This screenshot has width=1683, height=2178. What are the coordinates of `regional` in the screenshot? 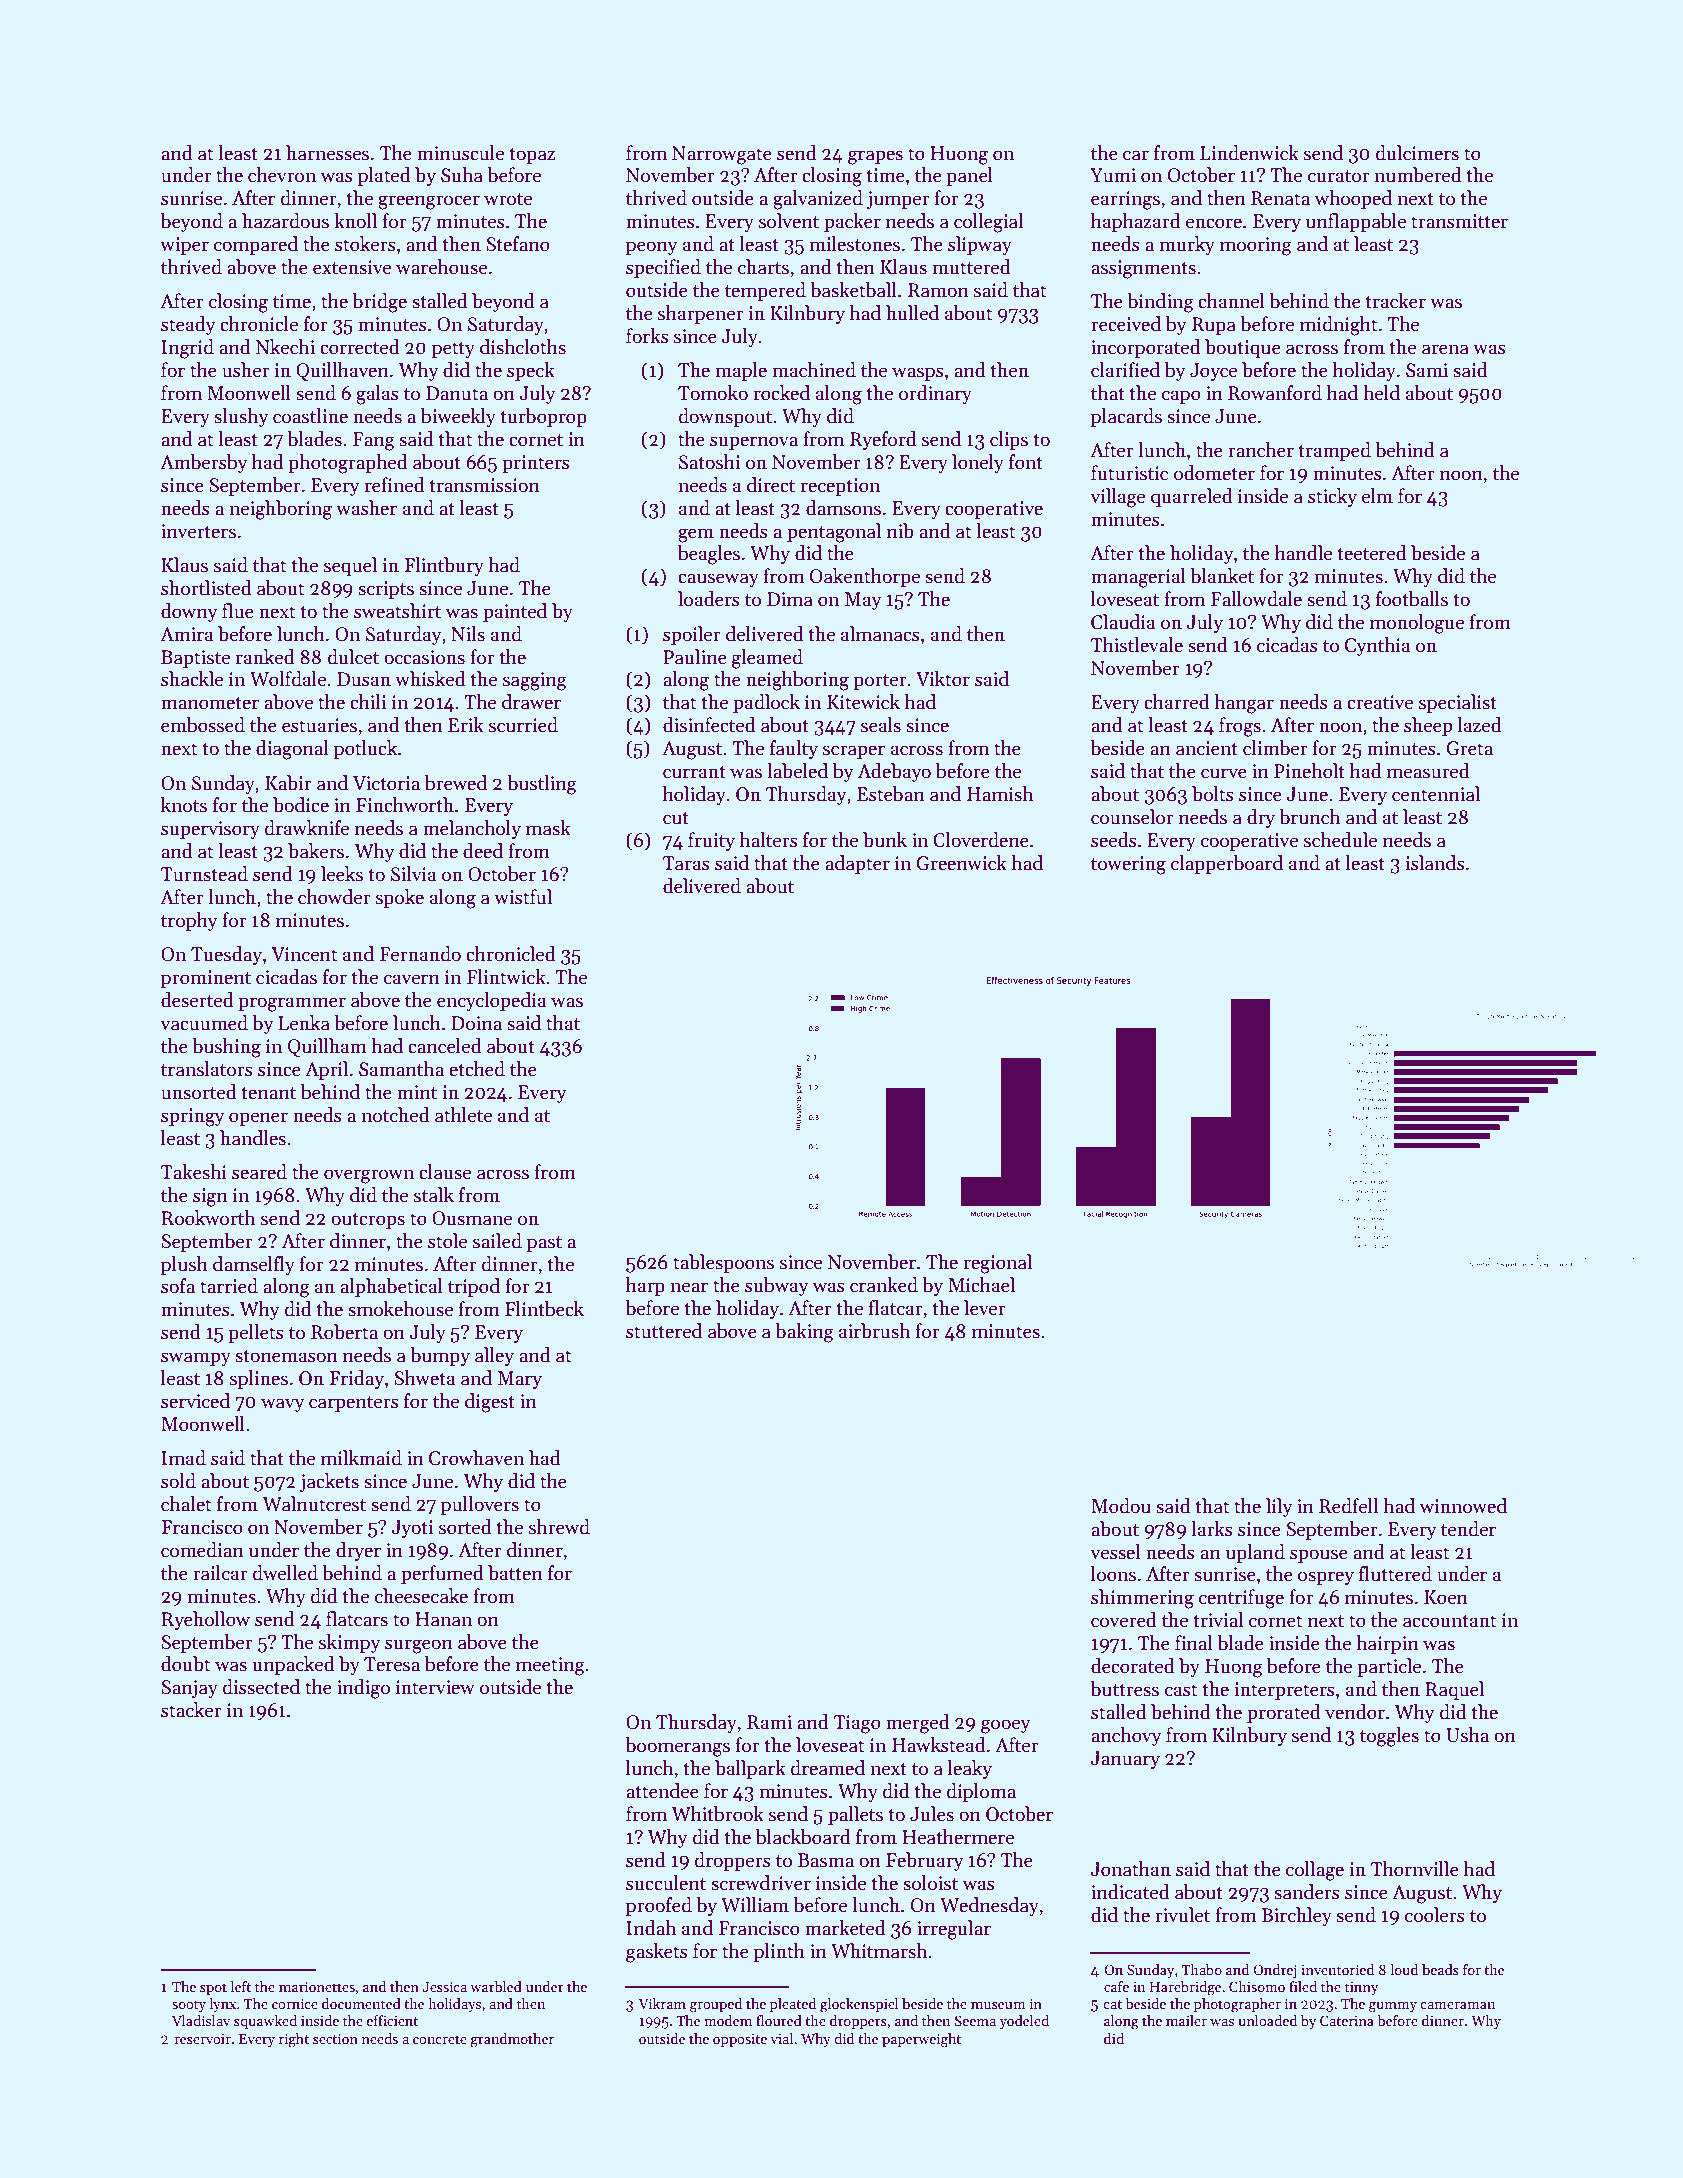 It's located at (998, 1264).
